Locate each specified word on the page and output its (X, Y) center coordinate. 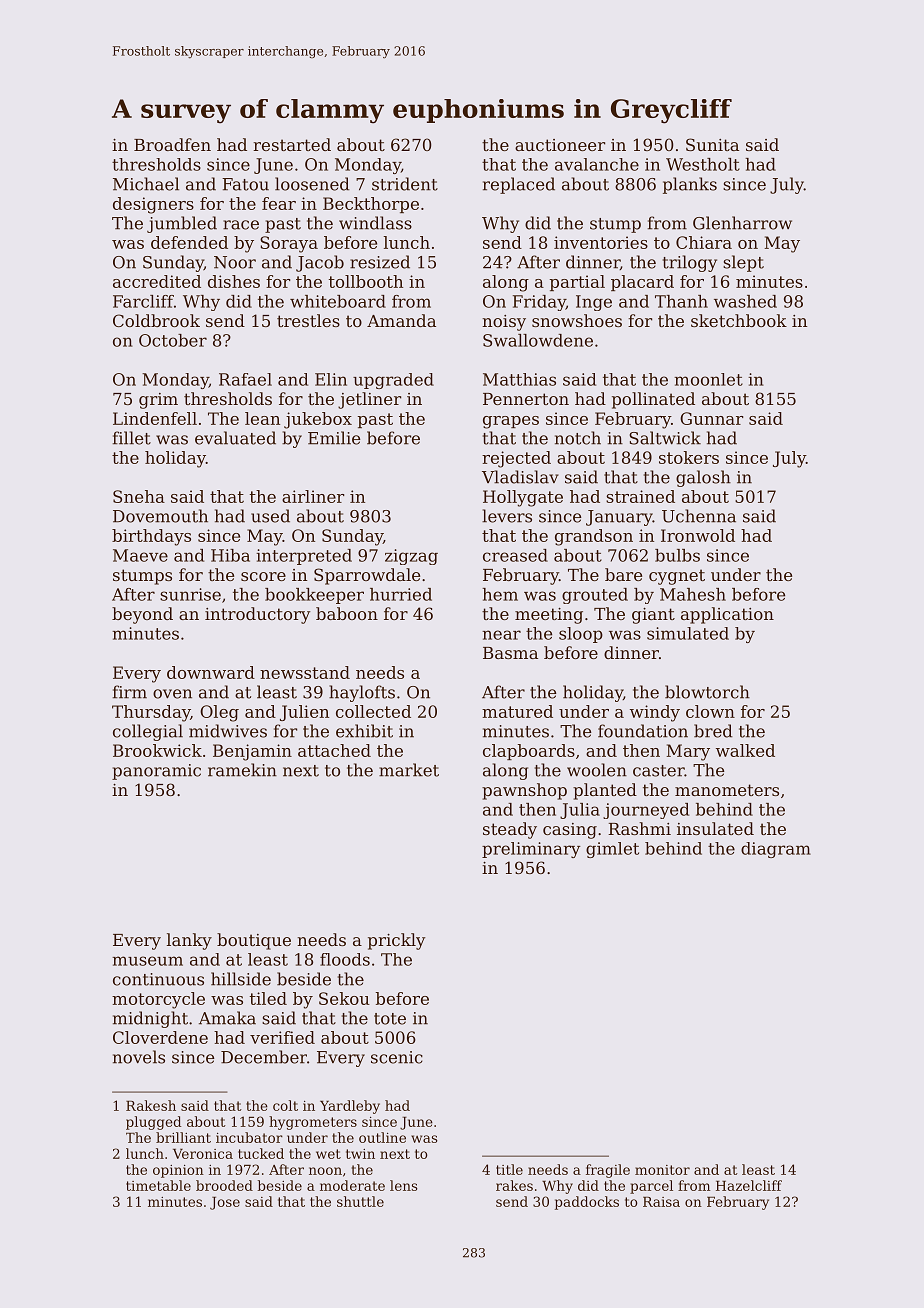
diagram (776, 850)
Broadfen (172, 144)
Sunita (712, 144)
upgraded (393, 381)
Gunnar (711, 418)
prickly (396, 941)
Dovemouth (160, 516)
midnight (150, 1019)
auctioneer (560, 145)
